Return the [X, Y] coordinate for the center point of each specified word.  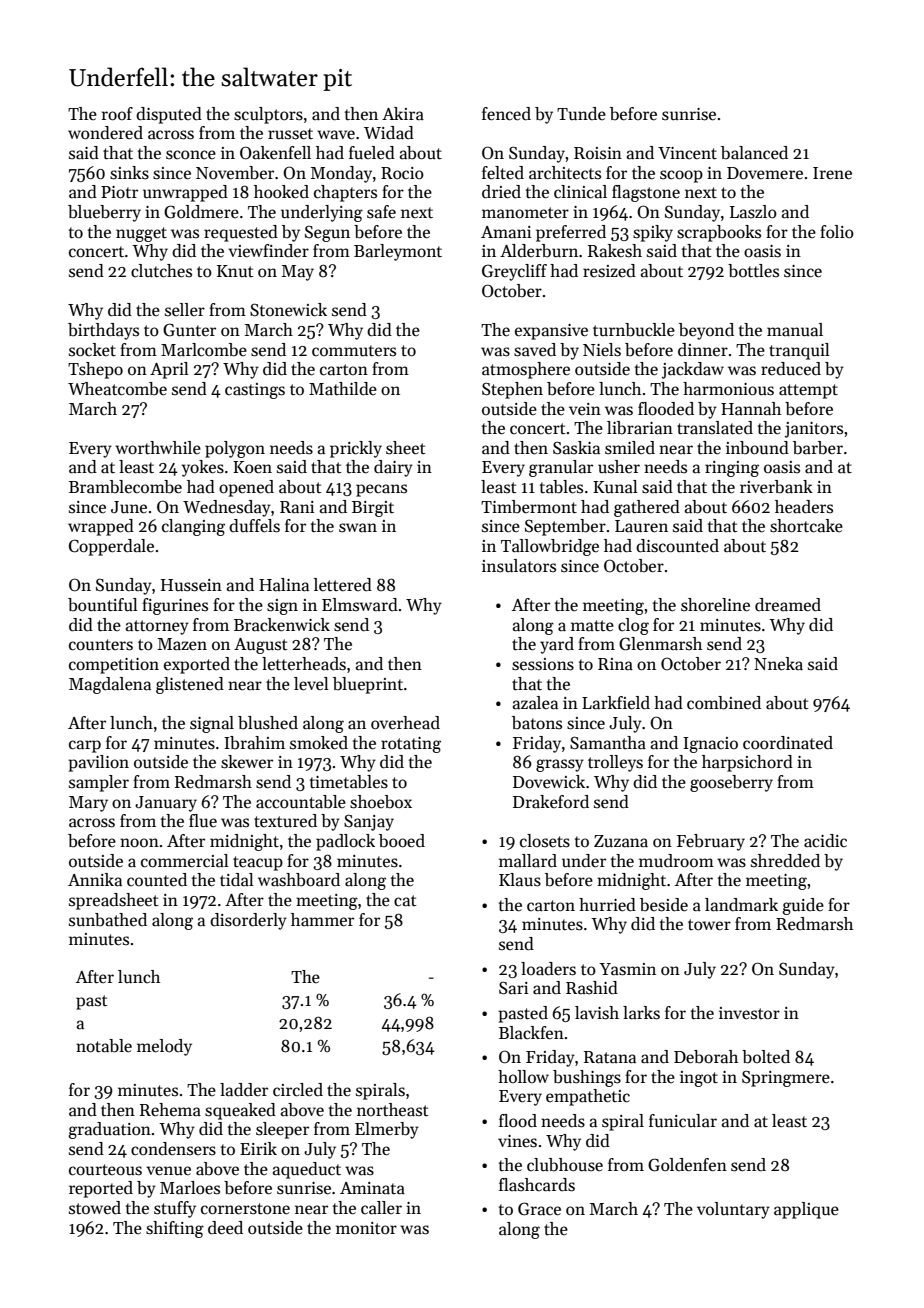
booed [402, 841]
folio [837, 231]
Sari [513, 988]
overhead [405, 723]
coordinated [788, 743]
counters [101, 645]
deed [225, 1228]
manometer [525, 213]
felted [503, 173]
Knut [235, 271]
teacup [258, 863]
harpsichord [747, 763]
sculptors [268, 115]
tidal [237, 880]
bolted [766, 1057]
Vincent [687, 153]
